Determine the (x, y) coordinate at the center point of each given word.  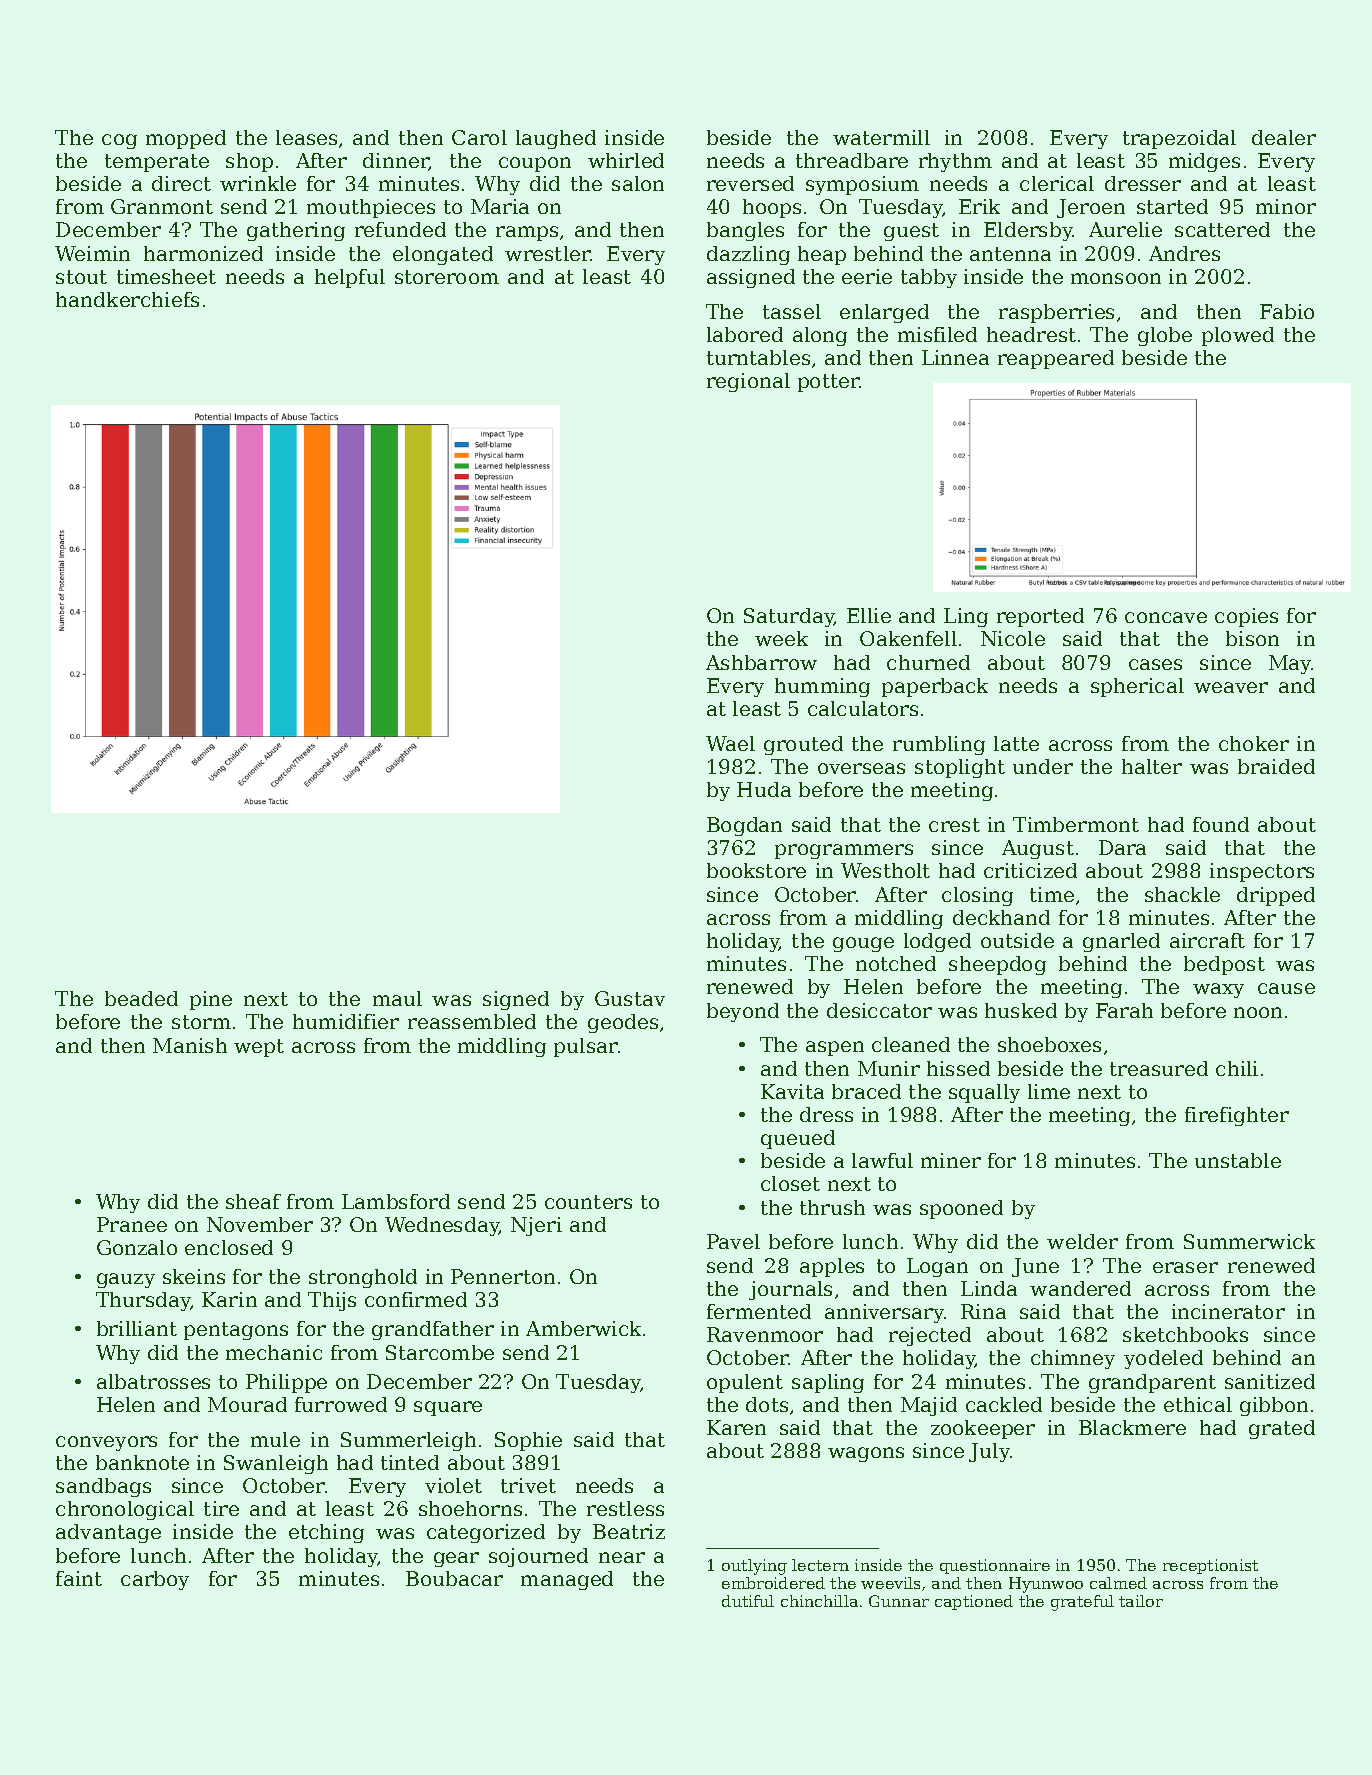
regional (748, 382)
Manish (190, 1045)
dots (767, 1404)
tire (221, 1508)
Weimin (92, 253)
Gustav (630, 998)
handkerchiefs (127, 299)
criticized (1030, 870)
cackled (1004, 1404)
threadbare (852, 160)
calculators (863, 708)
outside (1017, 940)
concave (1166, 617)
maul (397, 998)
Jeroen (1091, 208)
